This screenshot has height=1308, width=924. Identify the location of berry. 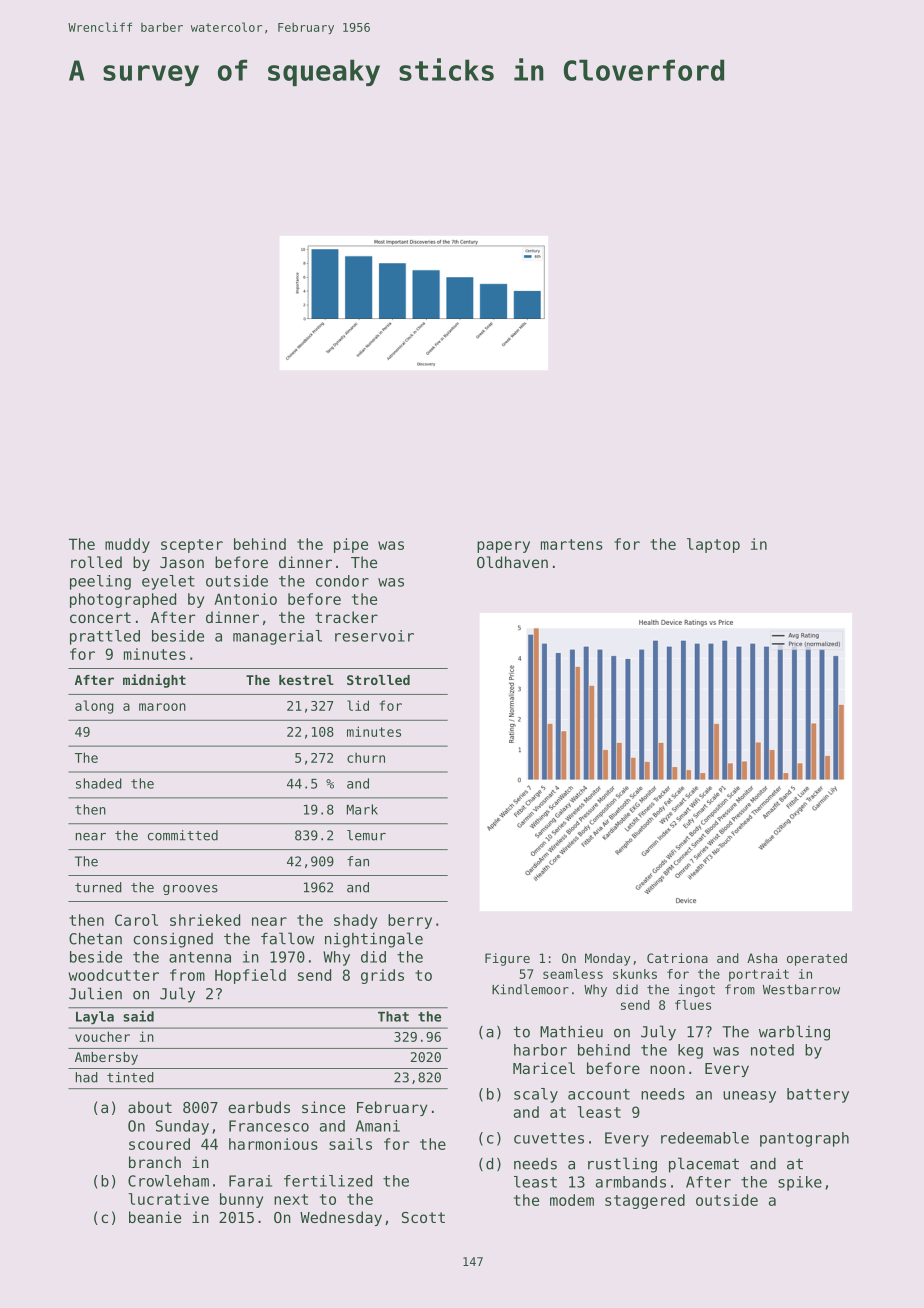
(410, 921).
